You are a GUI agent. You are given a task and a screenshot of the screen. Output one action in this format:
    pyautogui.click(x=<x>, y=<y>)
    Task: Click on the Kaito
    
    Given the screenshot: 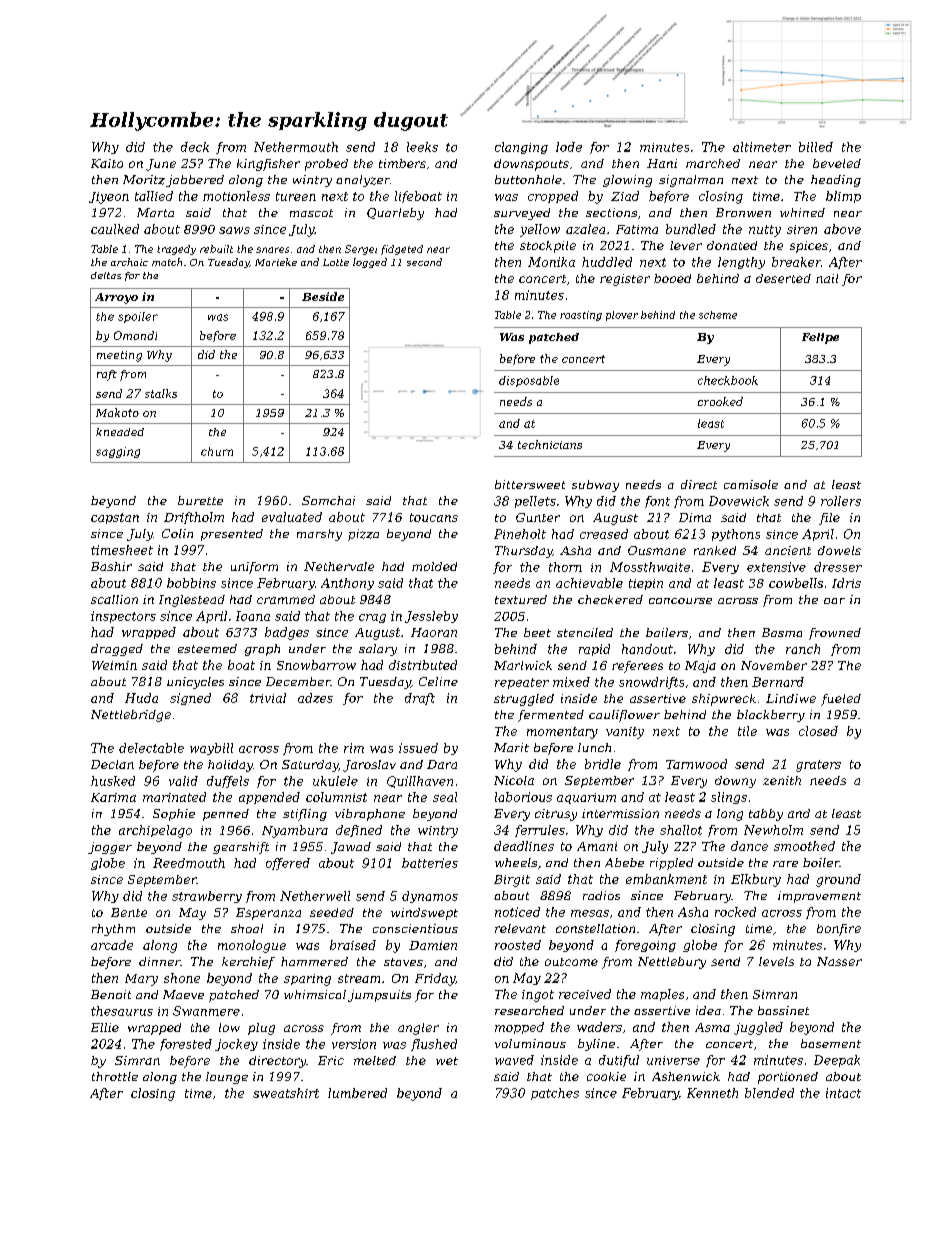 What is the action you would take?
    pyautogui.click(x=107, y=163)
